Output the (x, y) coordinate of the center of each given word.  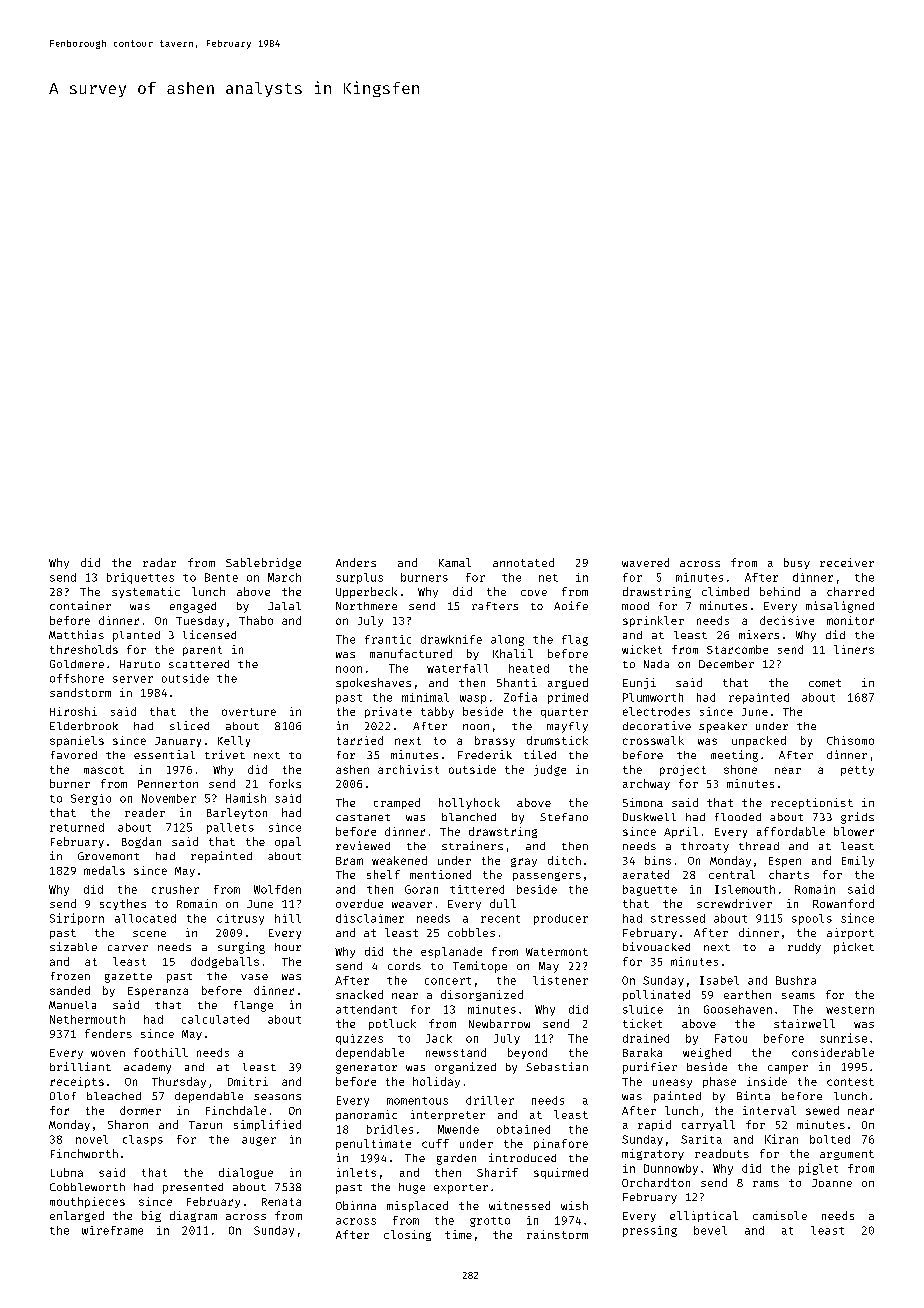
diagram (193, 1216)
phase (719, 1082)
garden (456, 1159)
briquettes (140, 578)
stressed (678, 918)
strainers (472, 845)
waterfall (457, 668)
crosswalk (653, 740)
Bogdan (141, 842)
